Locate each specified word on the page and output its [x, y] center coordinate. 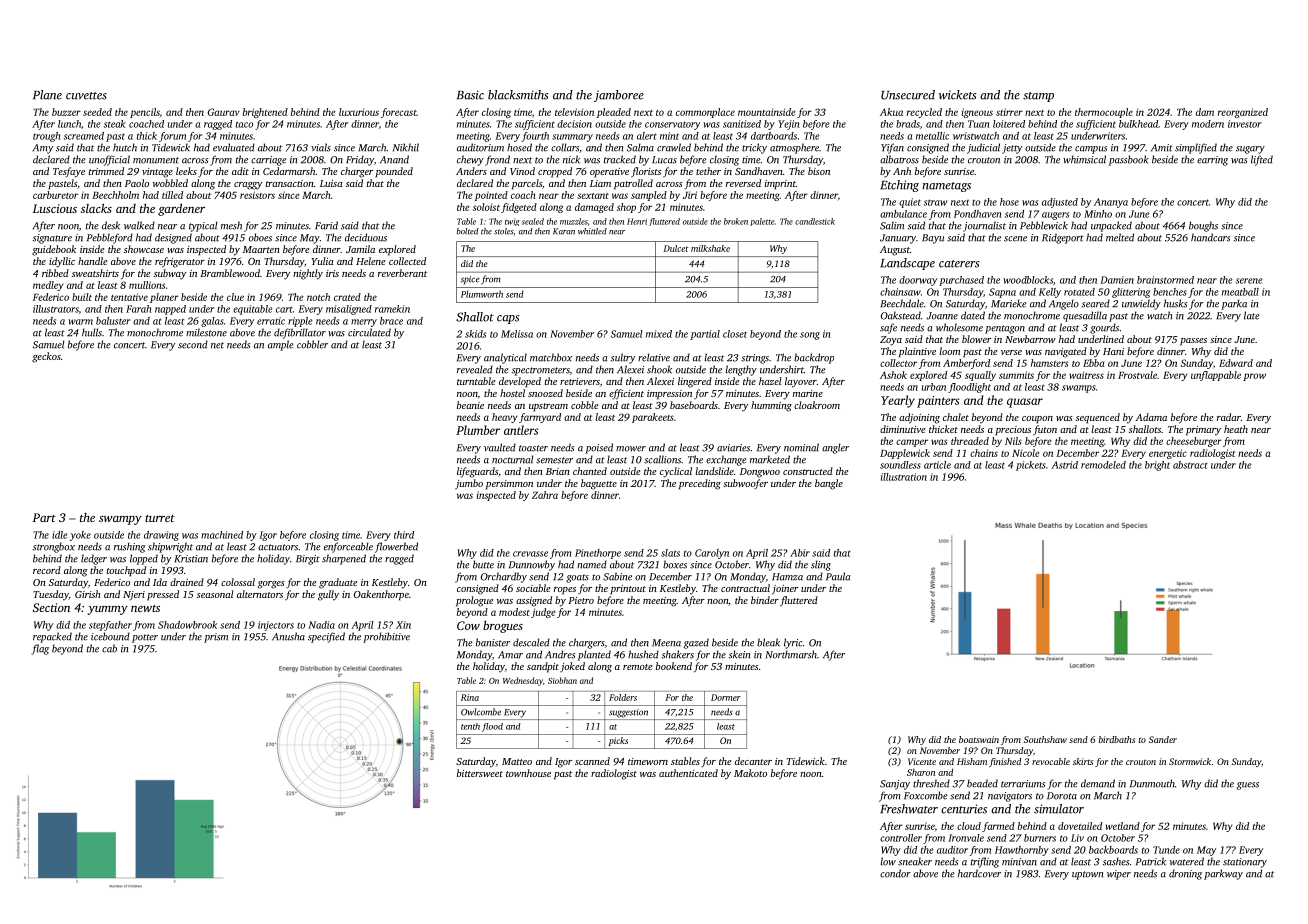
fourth [535, 137]
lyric [793, 643]
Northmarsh [791, 654]
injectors [276, 626]
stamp [1038, 97]
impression [669, 395]
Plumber [478, 430]
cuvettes [86, 96]
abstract [1190, 465]
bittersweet [480, 773]
